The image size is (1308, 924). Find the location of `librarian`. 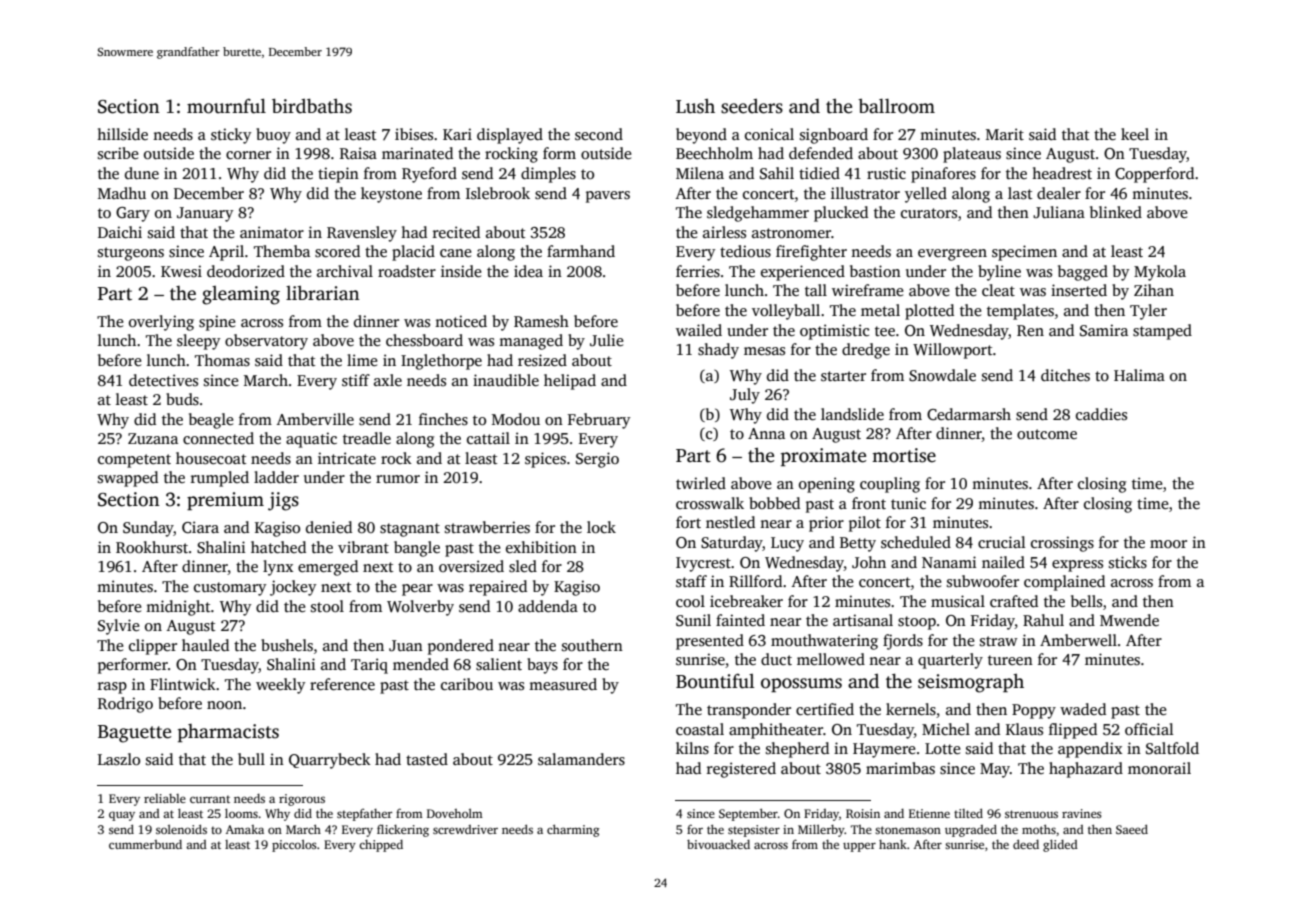

librarian is located at coordinates (322, 293).
